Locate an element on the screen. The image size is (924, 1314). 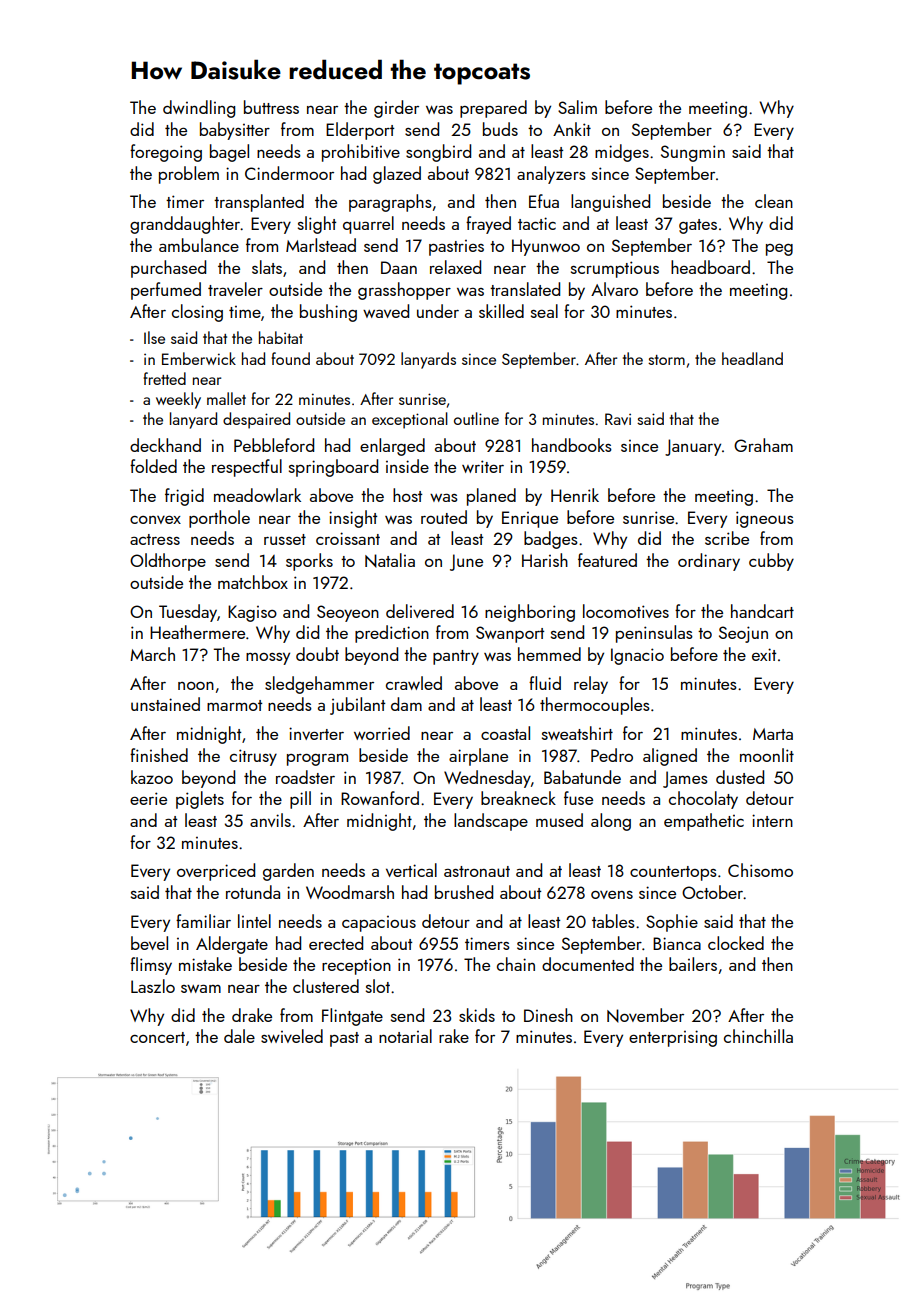
chinchilla is located at coordinates (758, 1036).
